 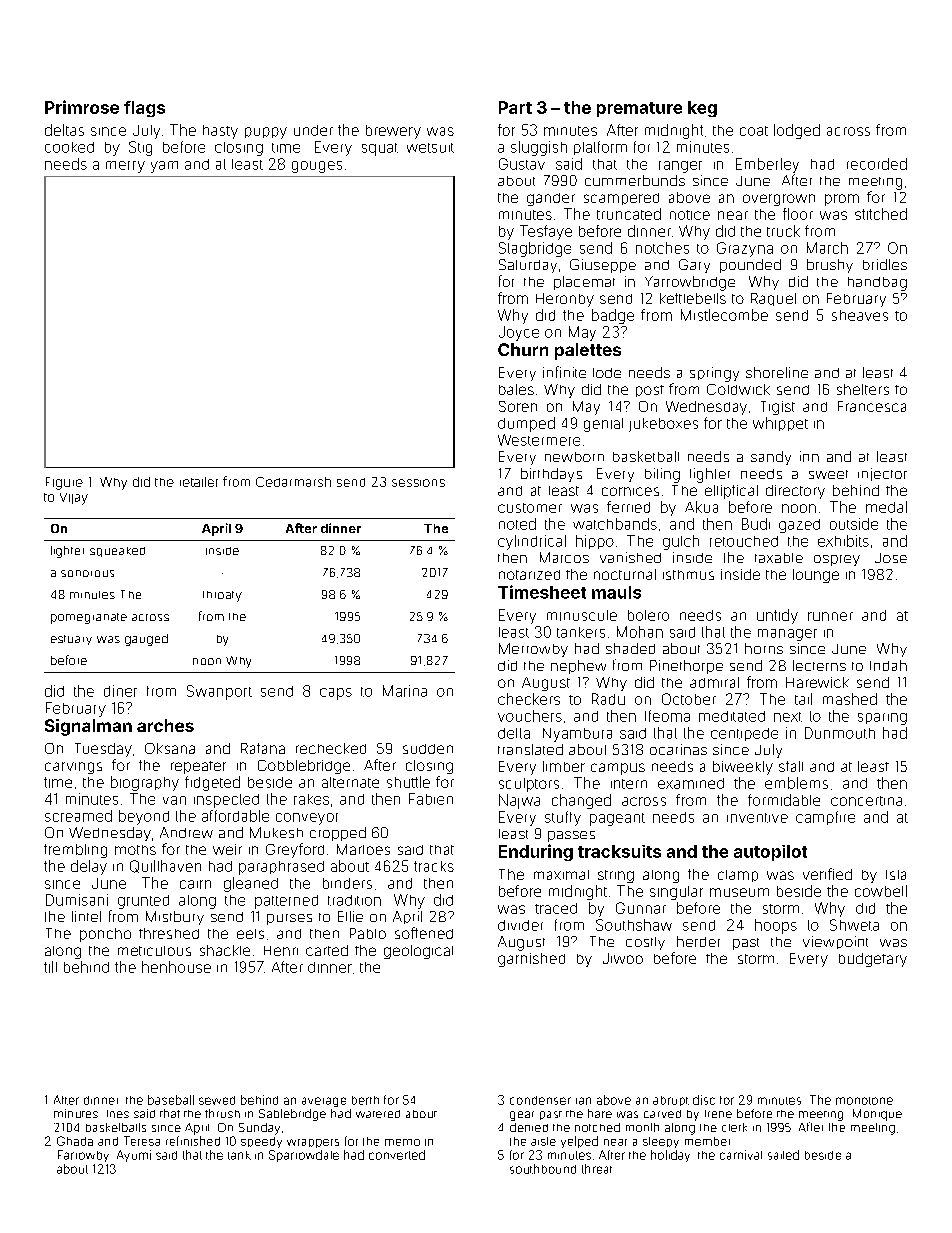 I want to click on speedy, so click(x=261, y=1142).
